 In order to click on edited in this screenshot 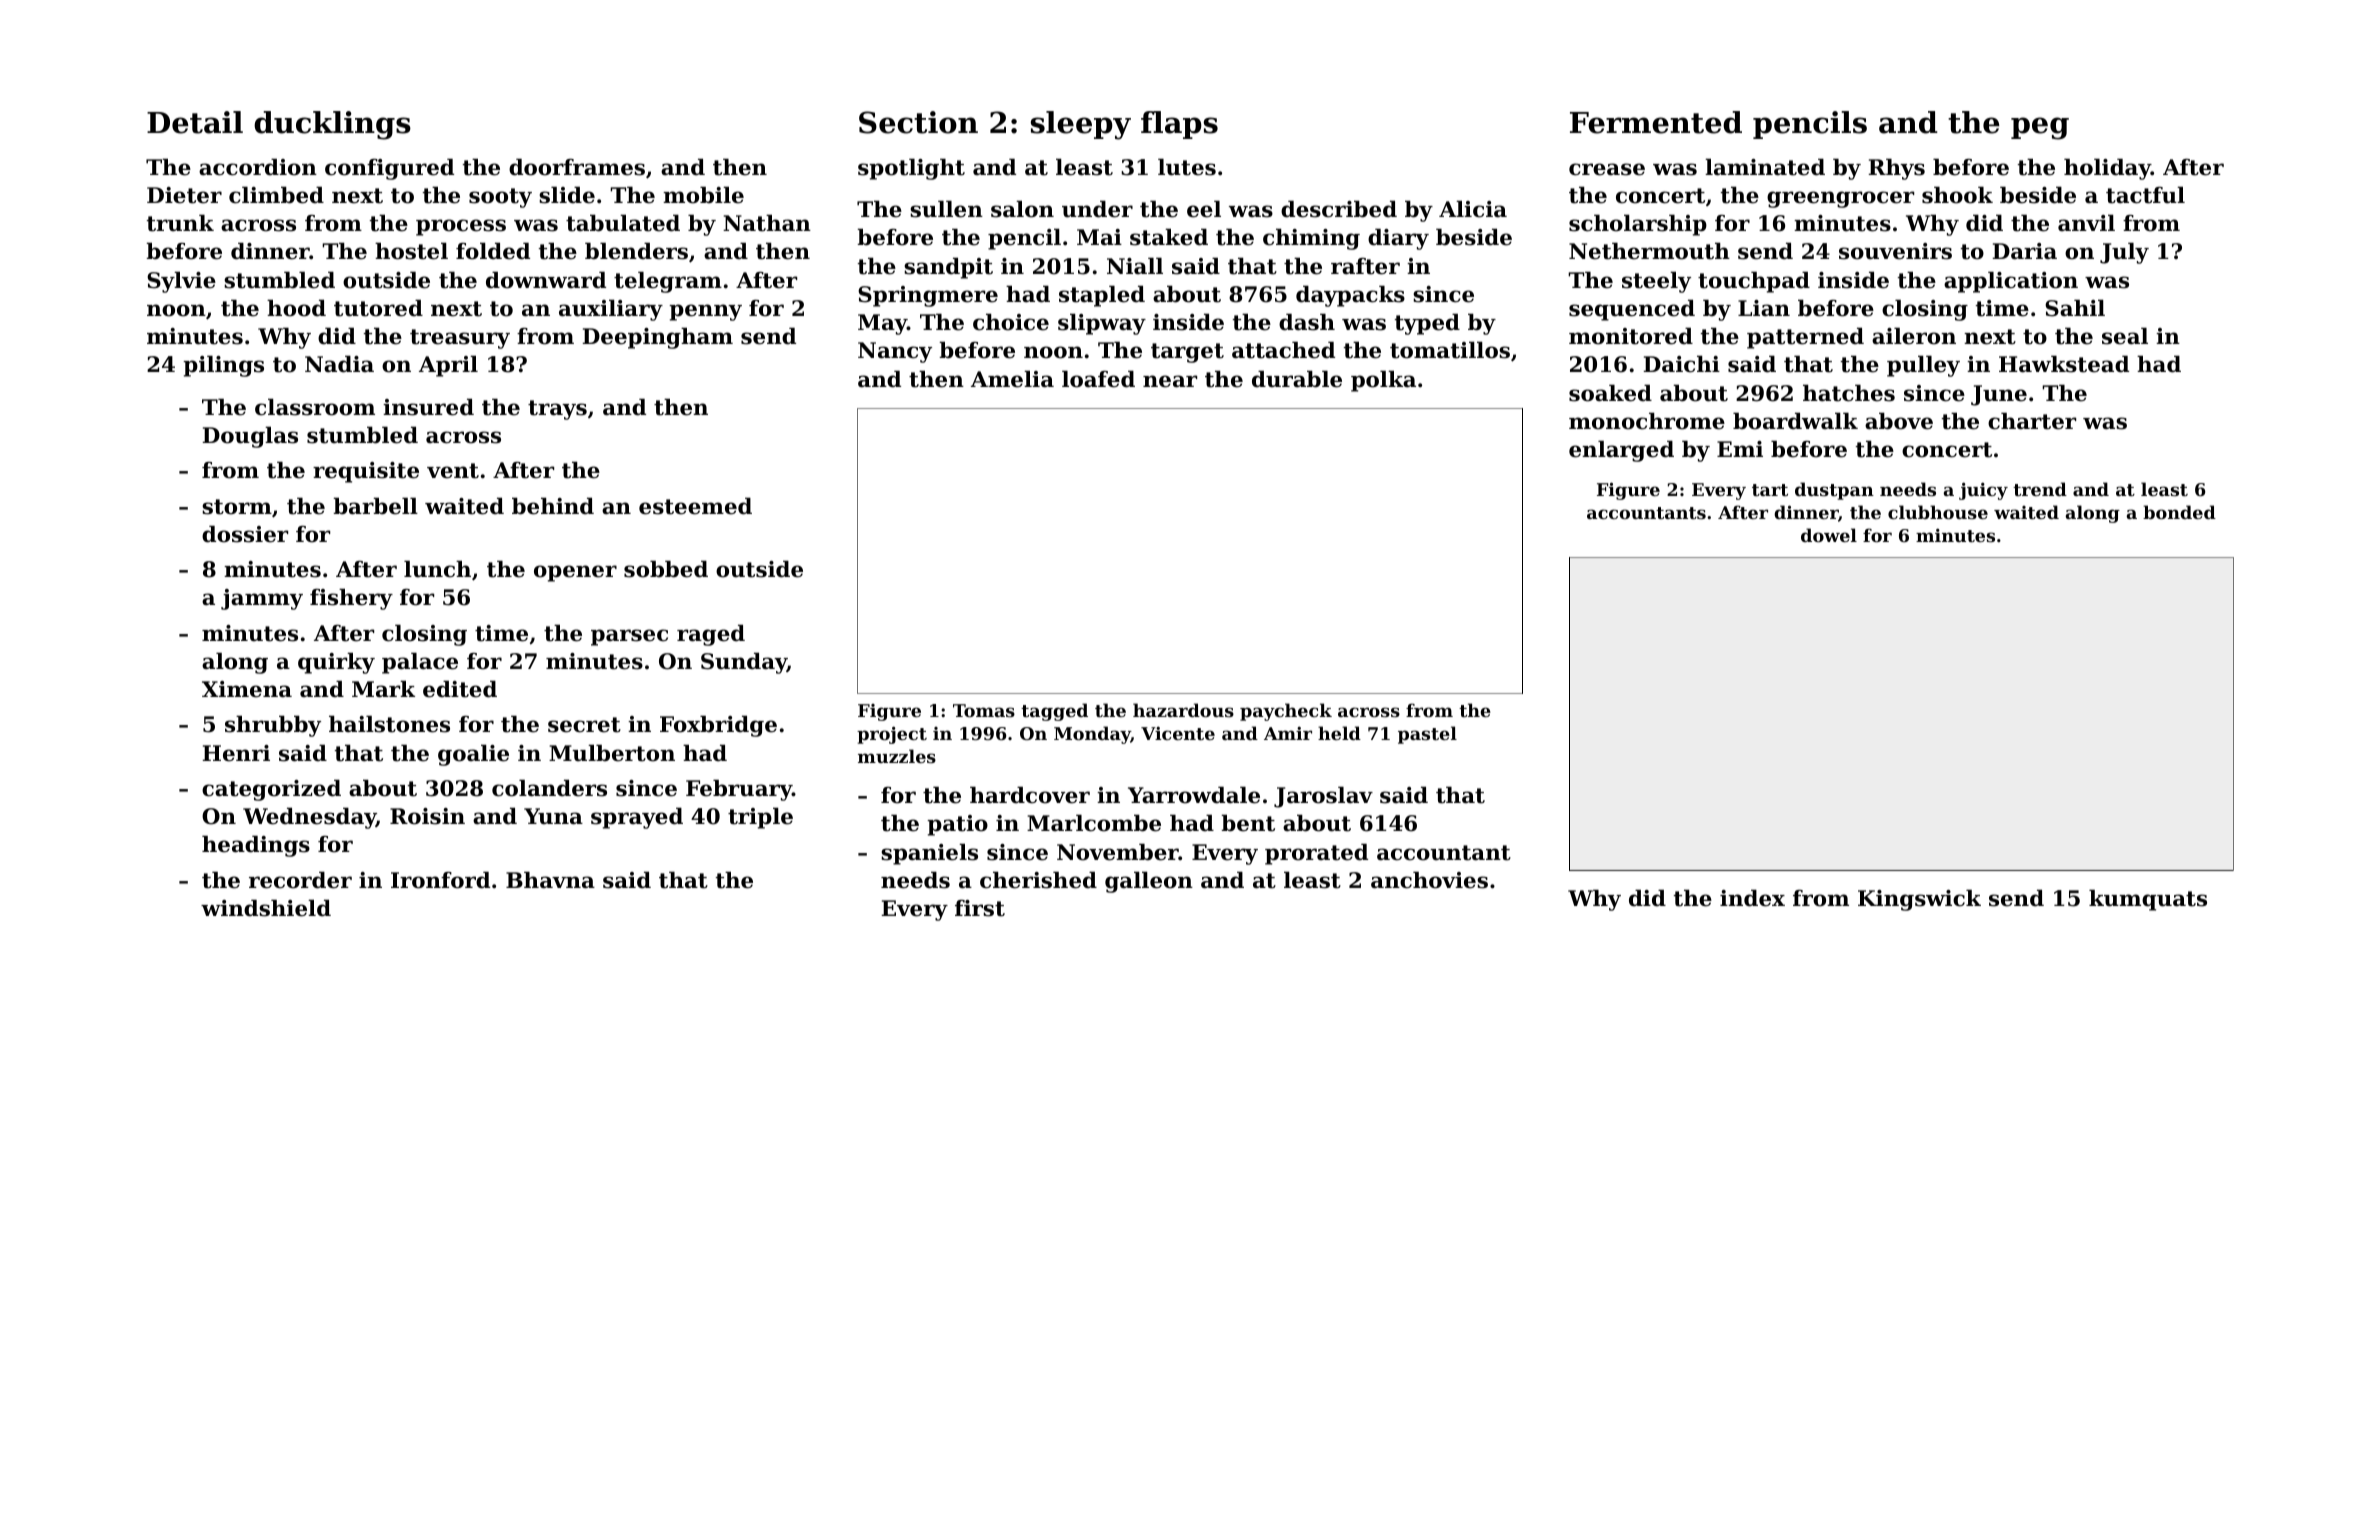, I will do `click(460, 689)`.
